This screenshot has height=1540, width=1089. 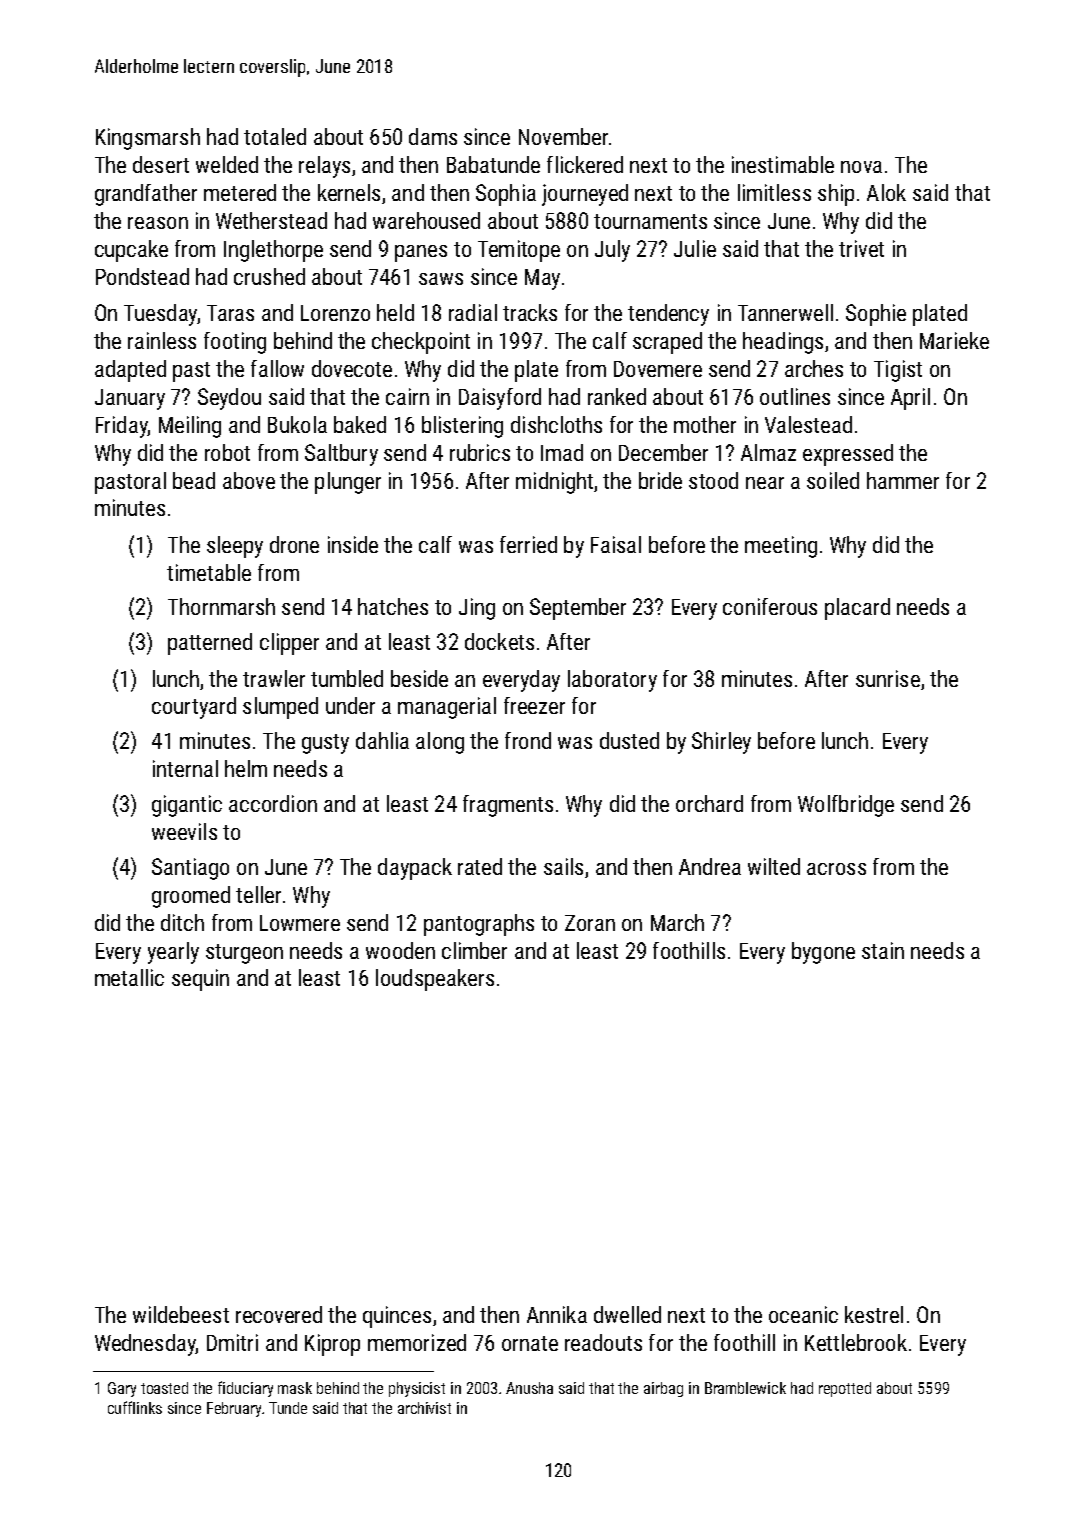 What do you see at coordinates (275, 136) in the screenshot?
I see `totaled` at bounding box center [275, 136].
